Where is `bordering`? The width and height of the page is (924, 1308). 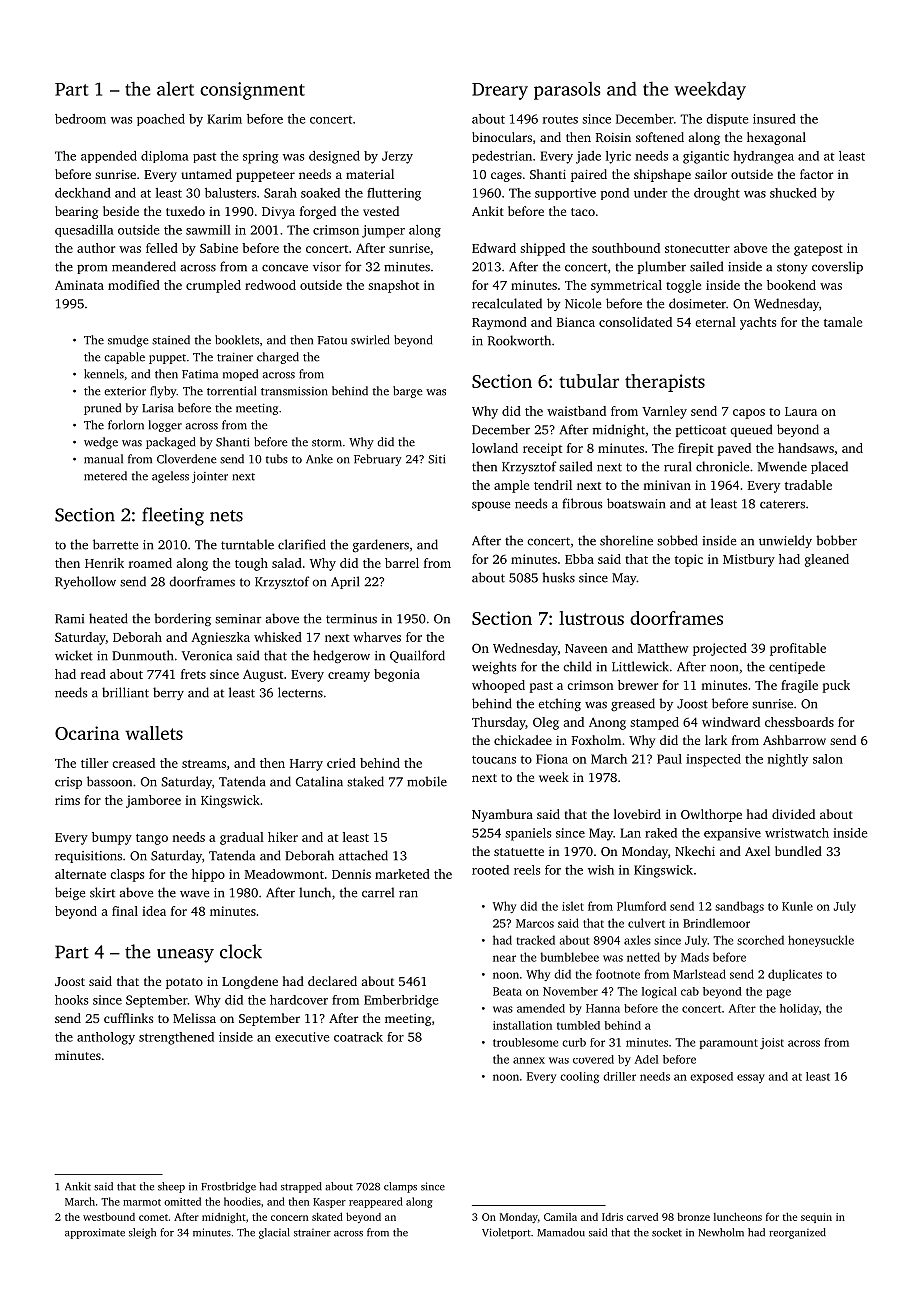 bordering is located at coordinates (182, 620).
